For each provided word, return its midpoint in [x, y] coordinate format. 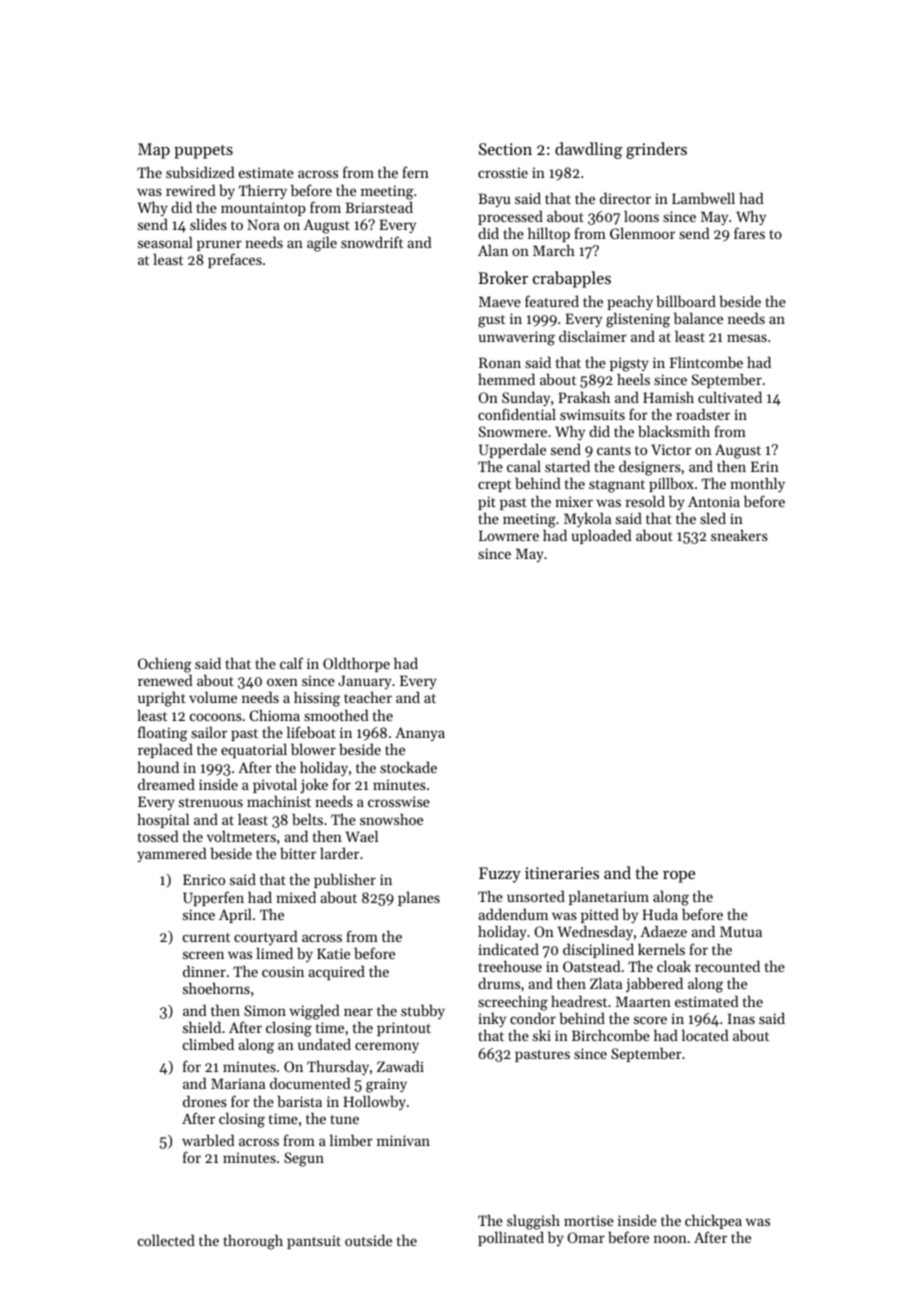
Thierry [263, 191]
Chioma [275, 715]
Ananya [420, 734]
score [650, 1020]
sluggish [533, 1222]
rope [679, 877]
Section [505, 149]
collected [166, 1240]
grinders [656, 150]
